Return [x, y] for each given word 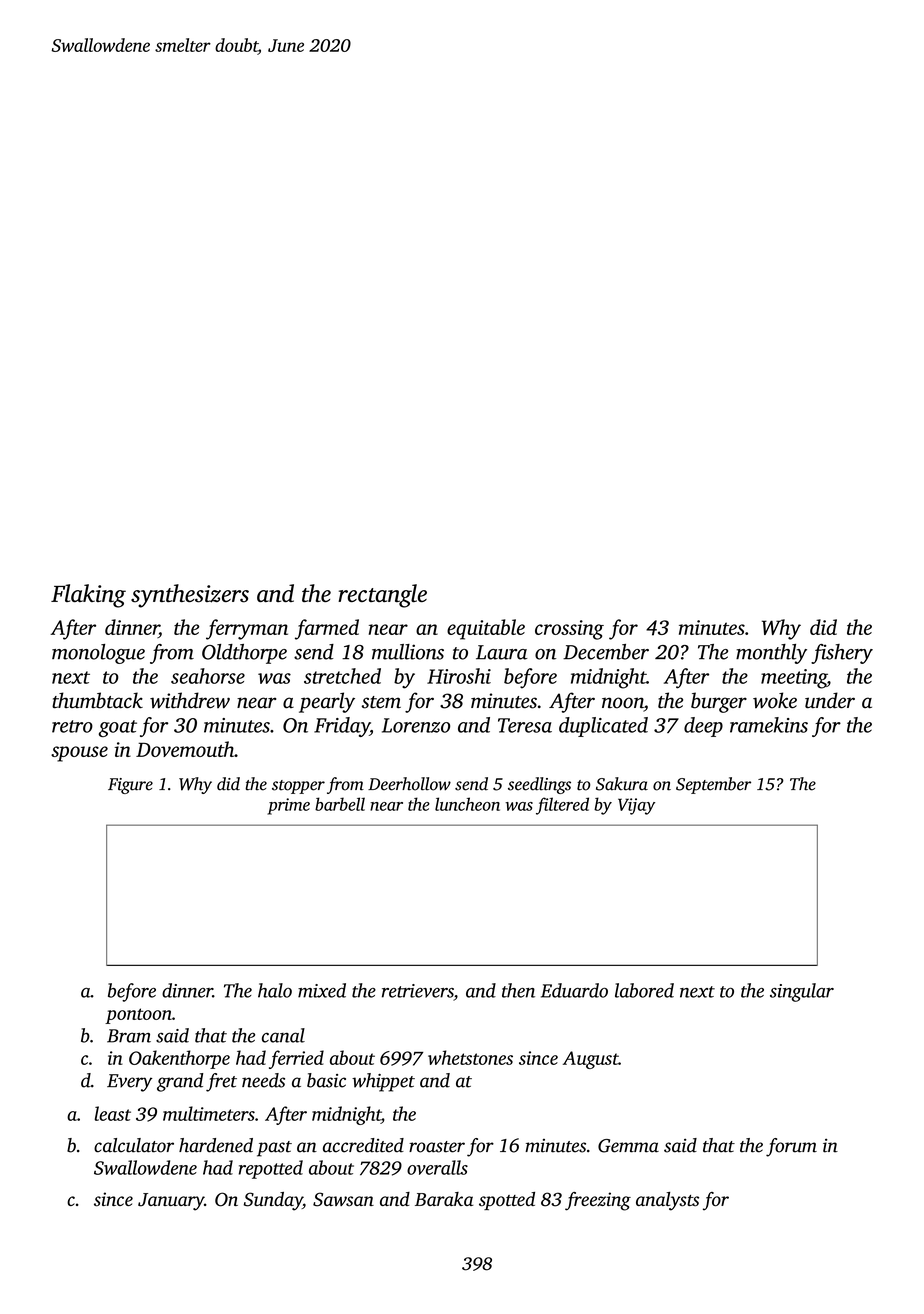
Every [130, 1083]
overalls [437, 1167]
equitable [486, 629]
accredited [363, 1145]
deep [703, 727]
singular [802, 992]
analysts [667, 1201]
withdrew [190, 700]
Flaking [88, 596]
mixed [322, 990]
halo [275, 990]
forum [791, 1147]
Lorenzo [416, 725]
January [171, 1202]
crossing [569, 630]
